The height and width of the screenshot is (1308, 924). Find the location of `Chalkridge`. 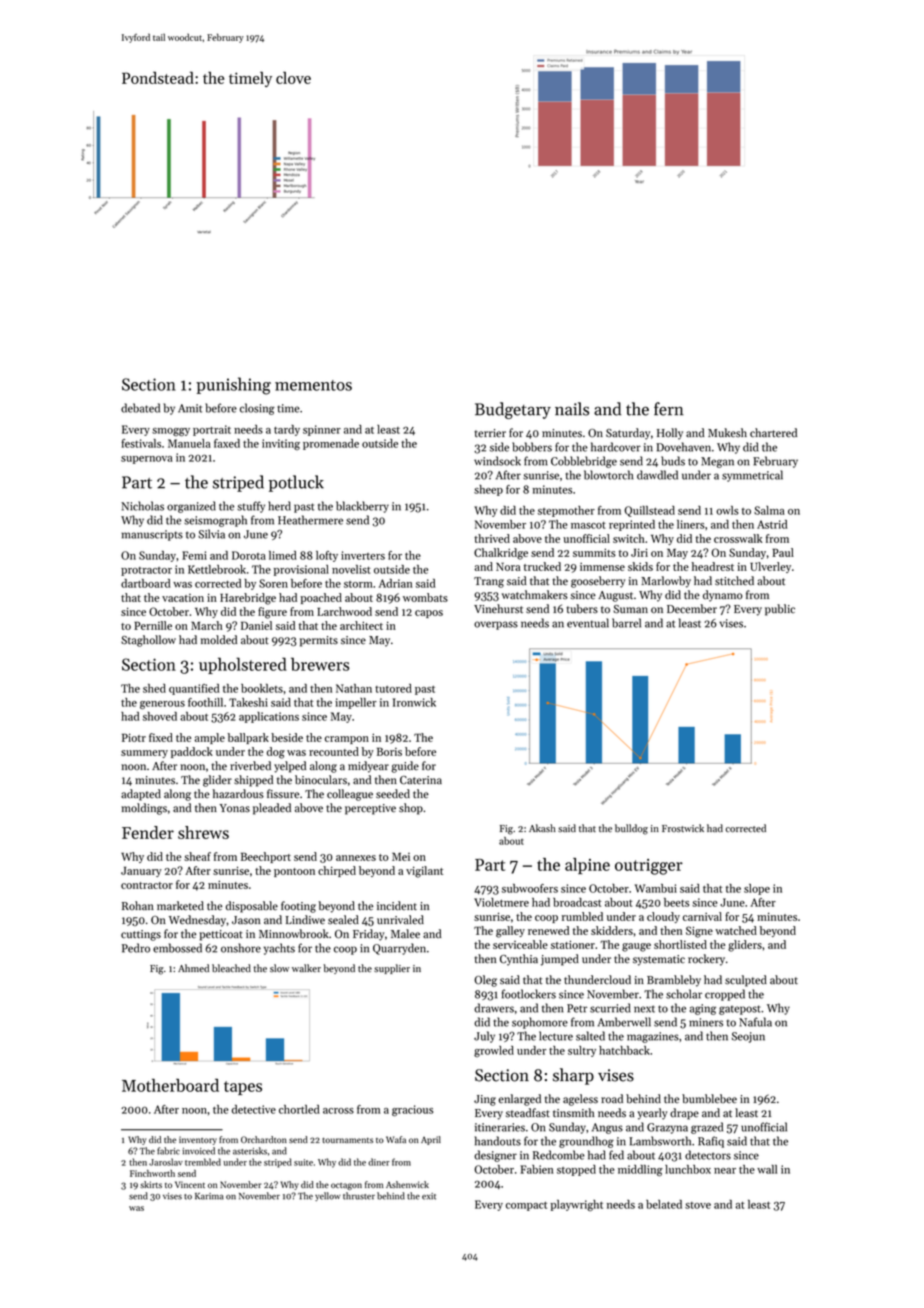

Chalkridge is located at coordinates (501, 554).
